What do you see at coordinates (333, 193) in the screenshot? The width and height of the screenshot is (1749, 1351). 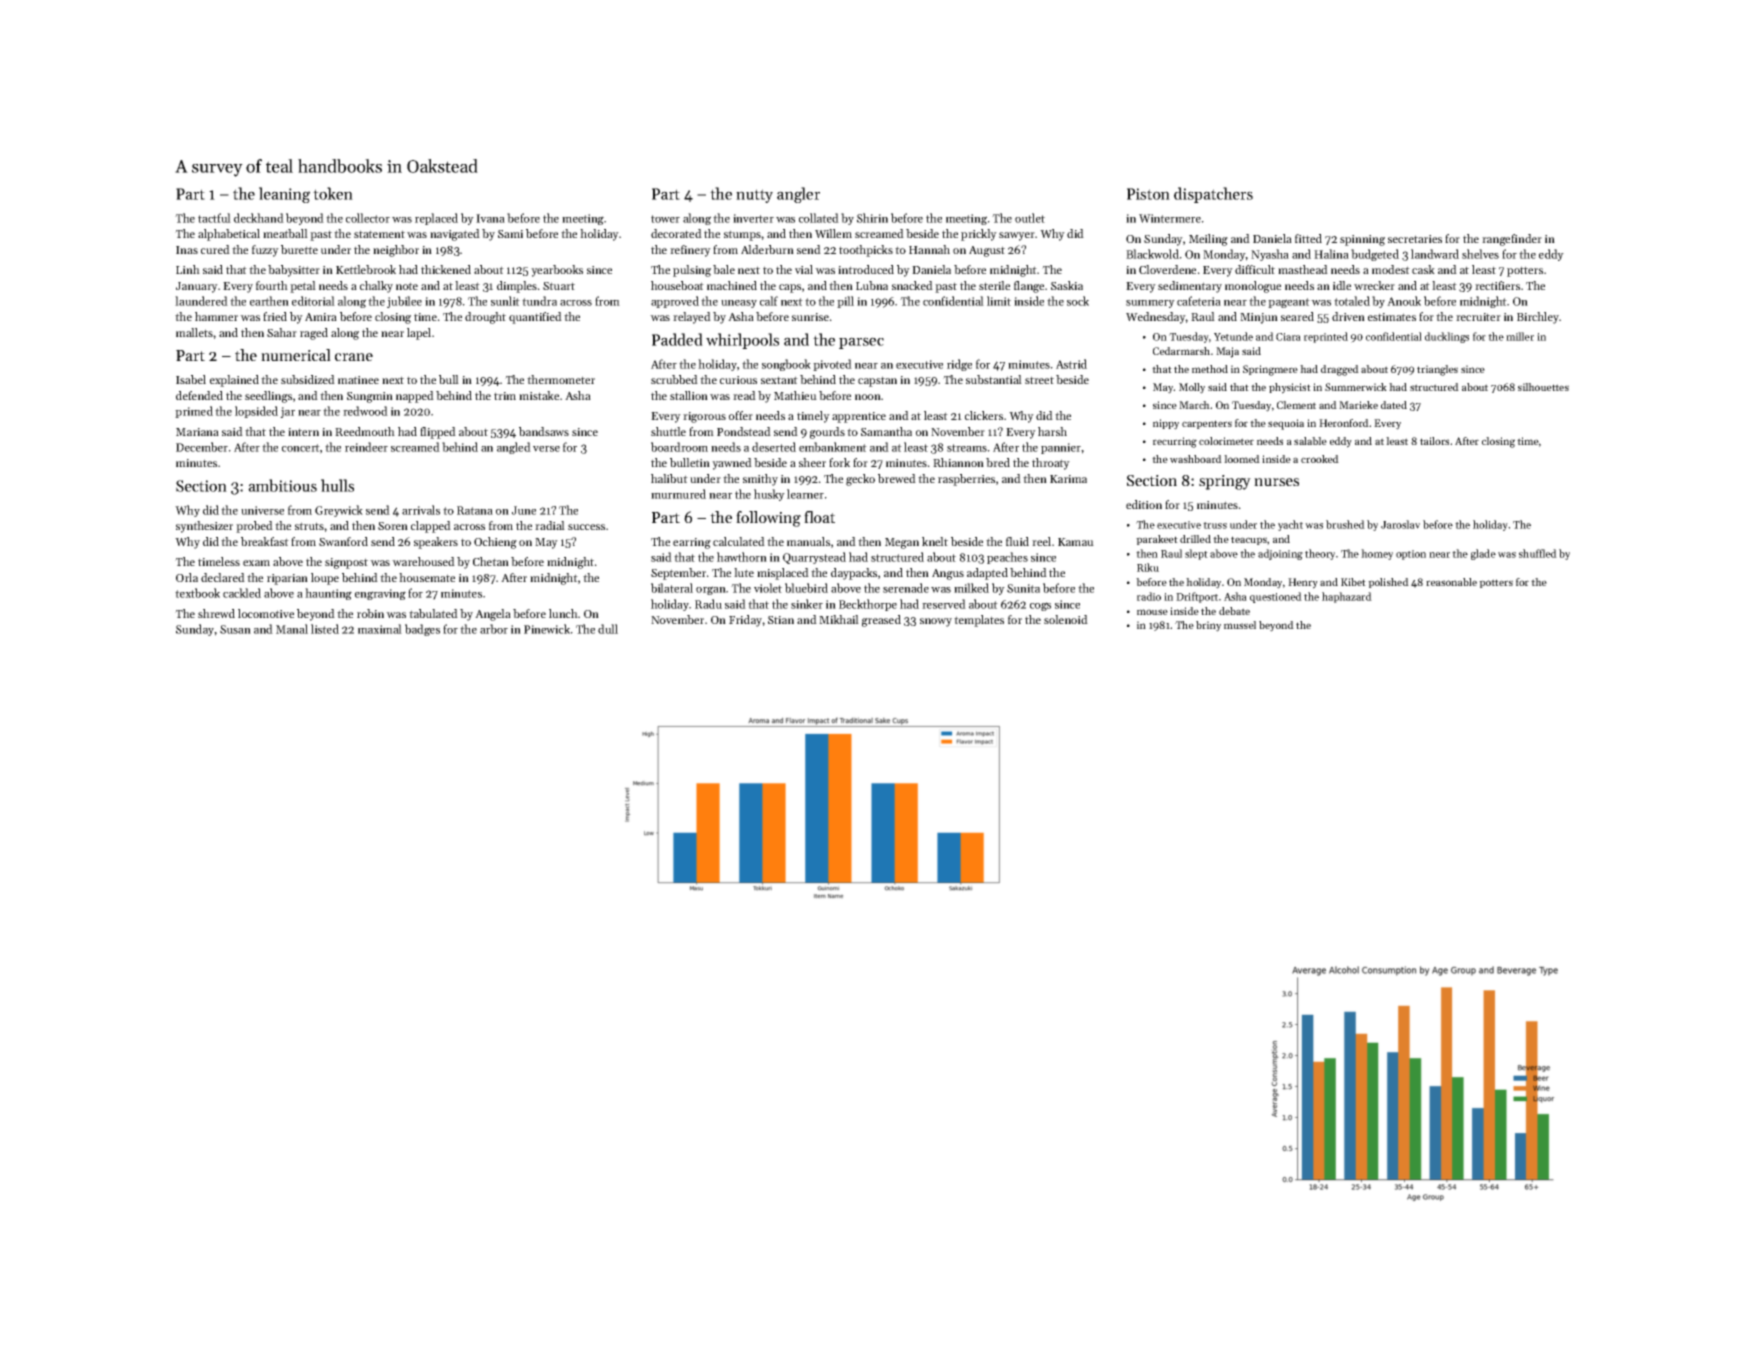 I see `token` at bounding box center [333, 193].
